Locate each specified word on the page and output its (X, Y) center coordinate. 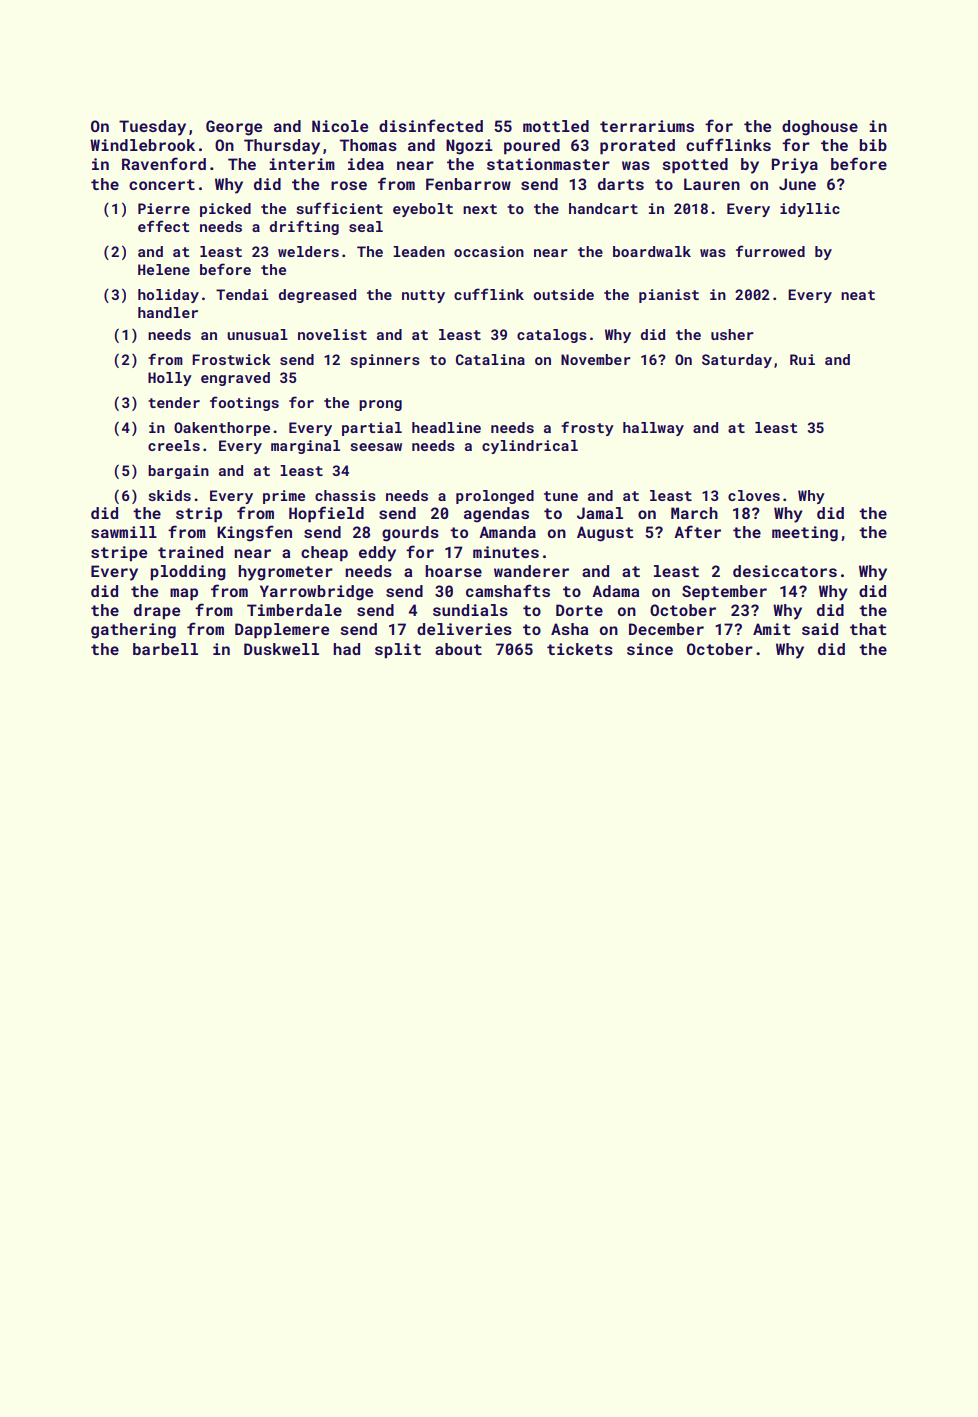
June (797, 184)
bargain (178, 472)
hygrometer (286, 573)
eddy (377, 554)
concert (162, 184)
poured (532, 147)
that (868, 629)
